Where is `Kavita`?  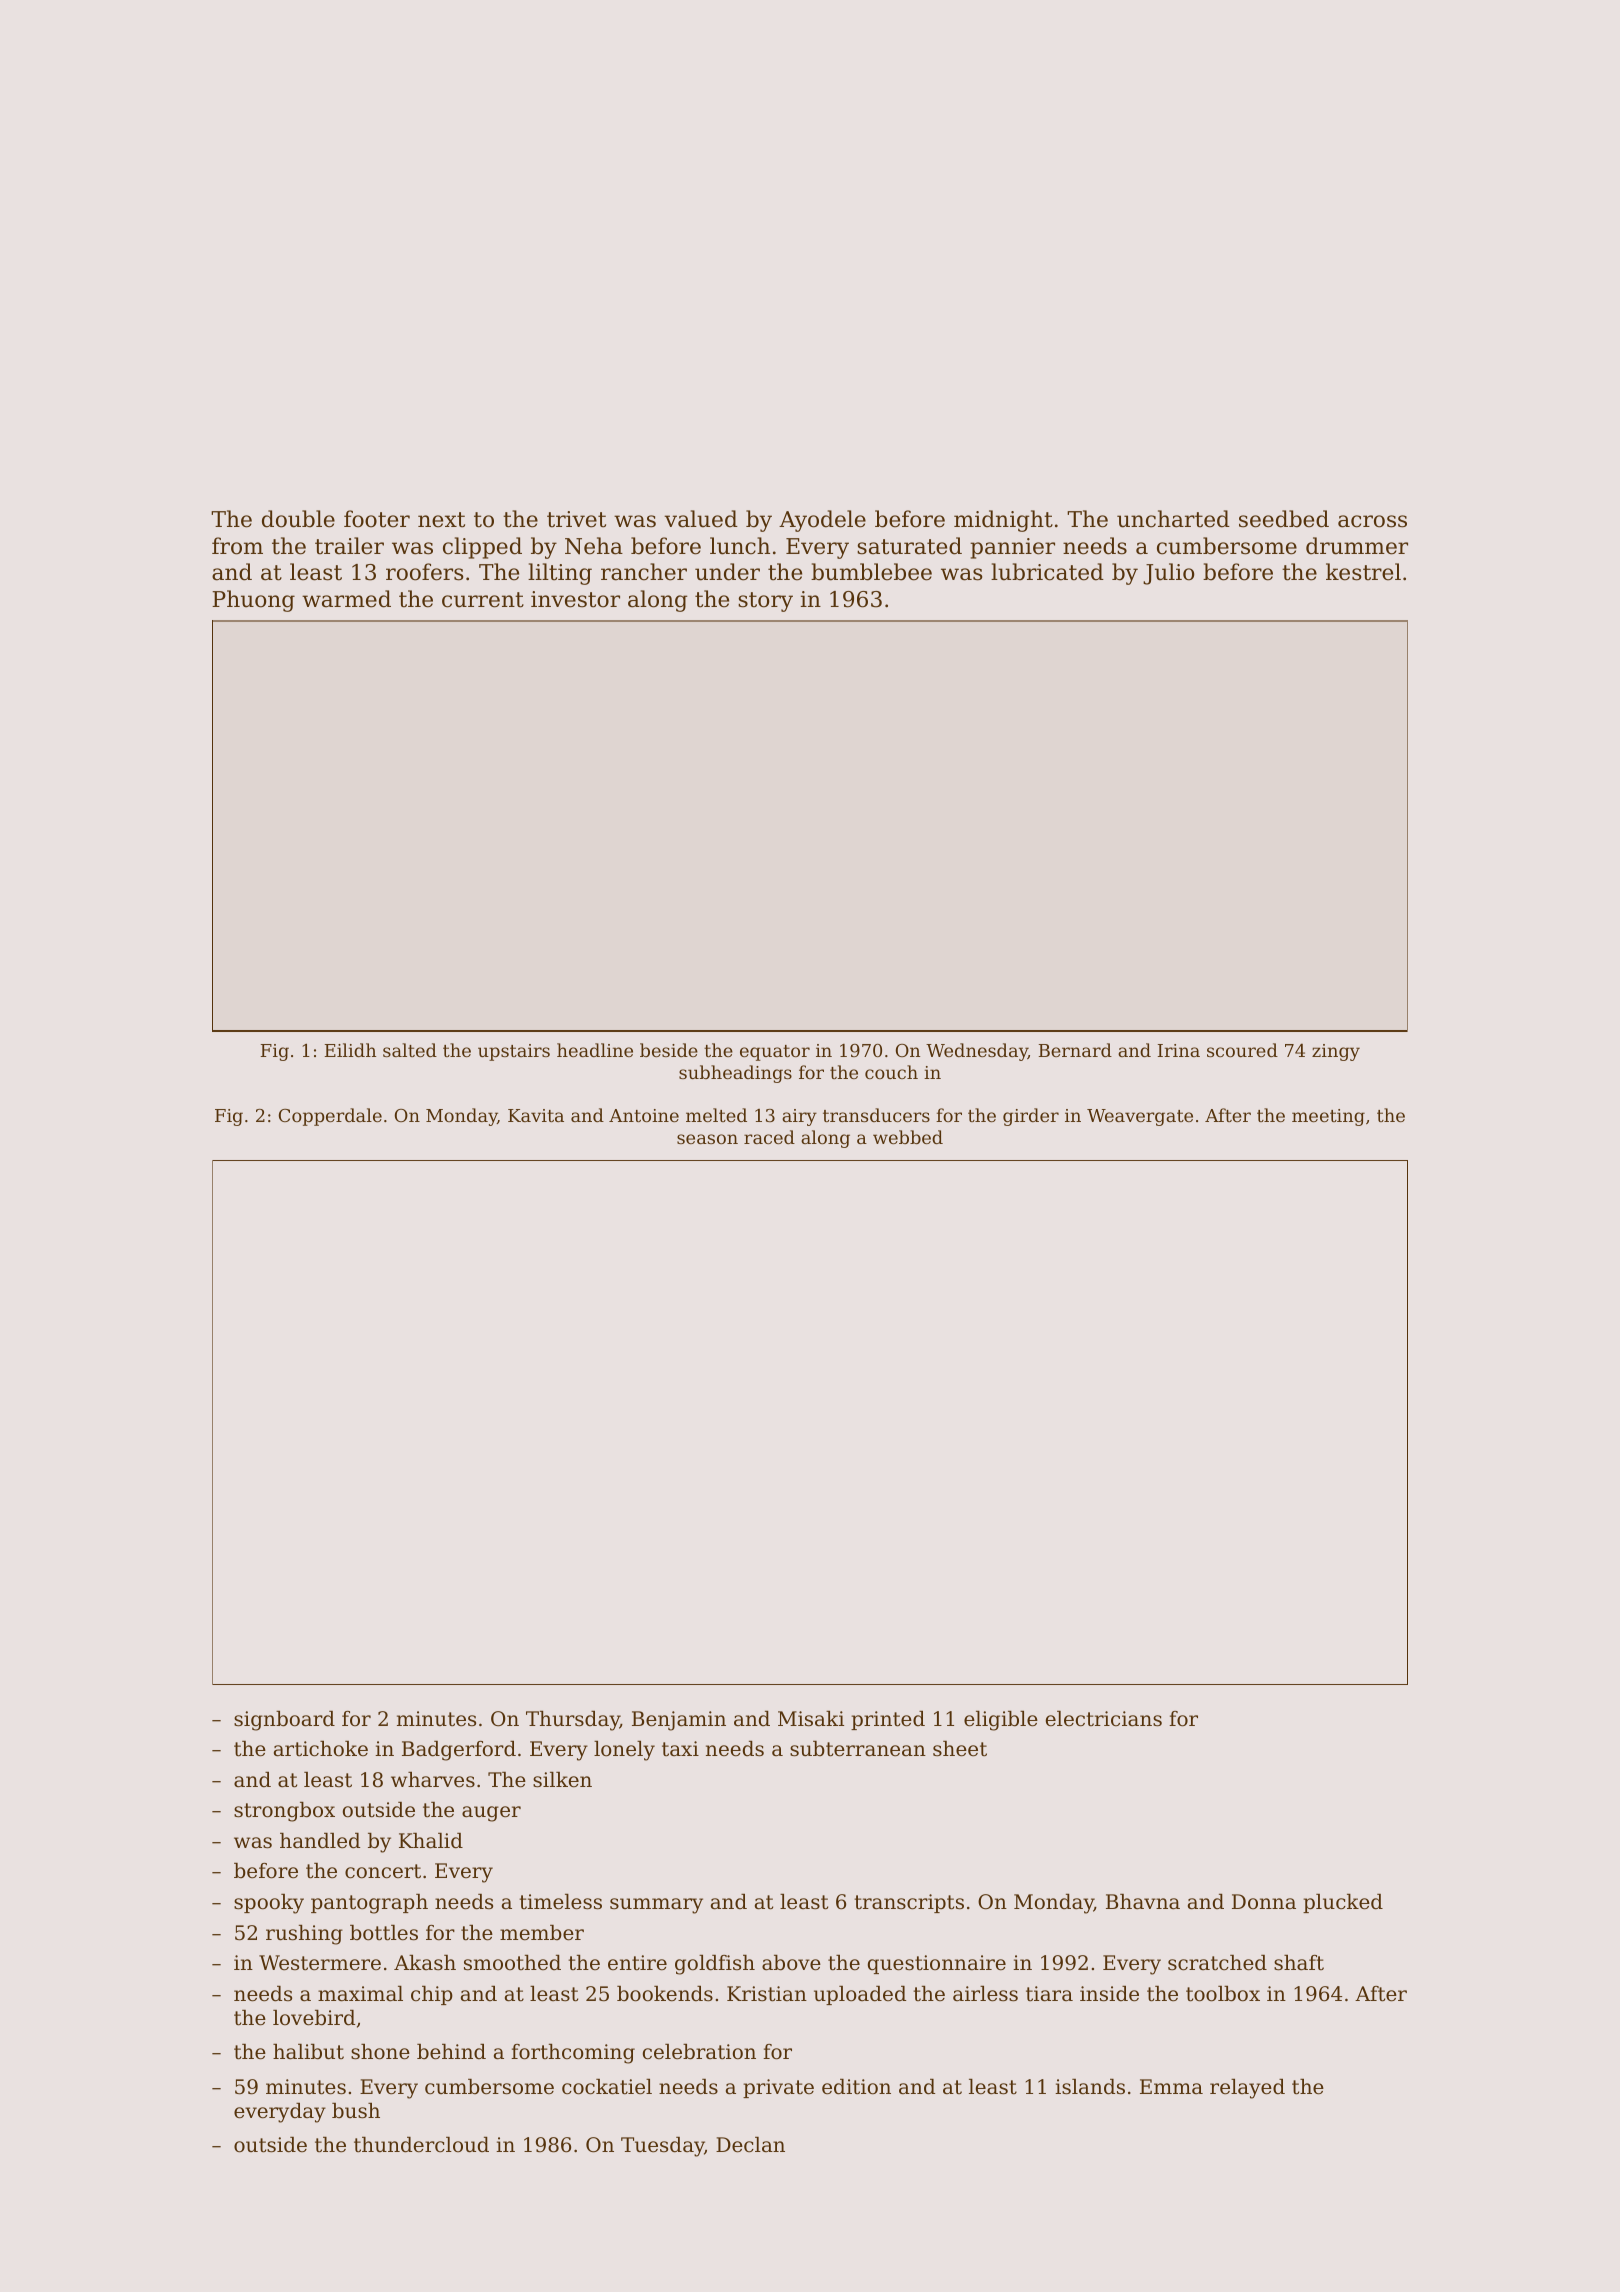 Kavita is located at coordinates (536, 1115).
